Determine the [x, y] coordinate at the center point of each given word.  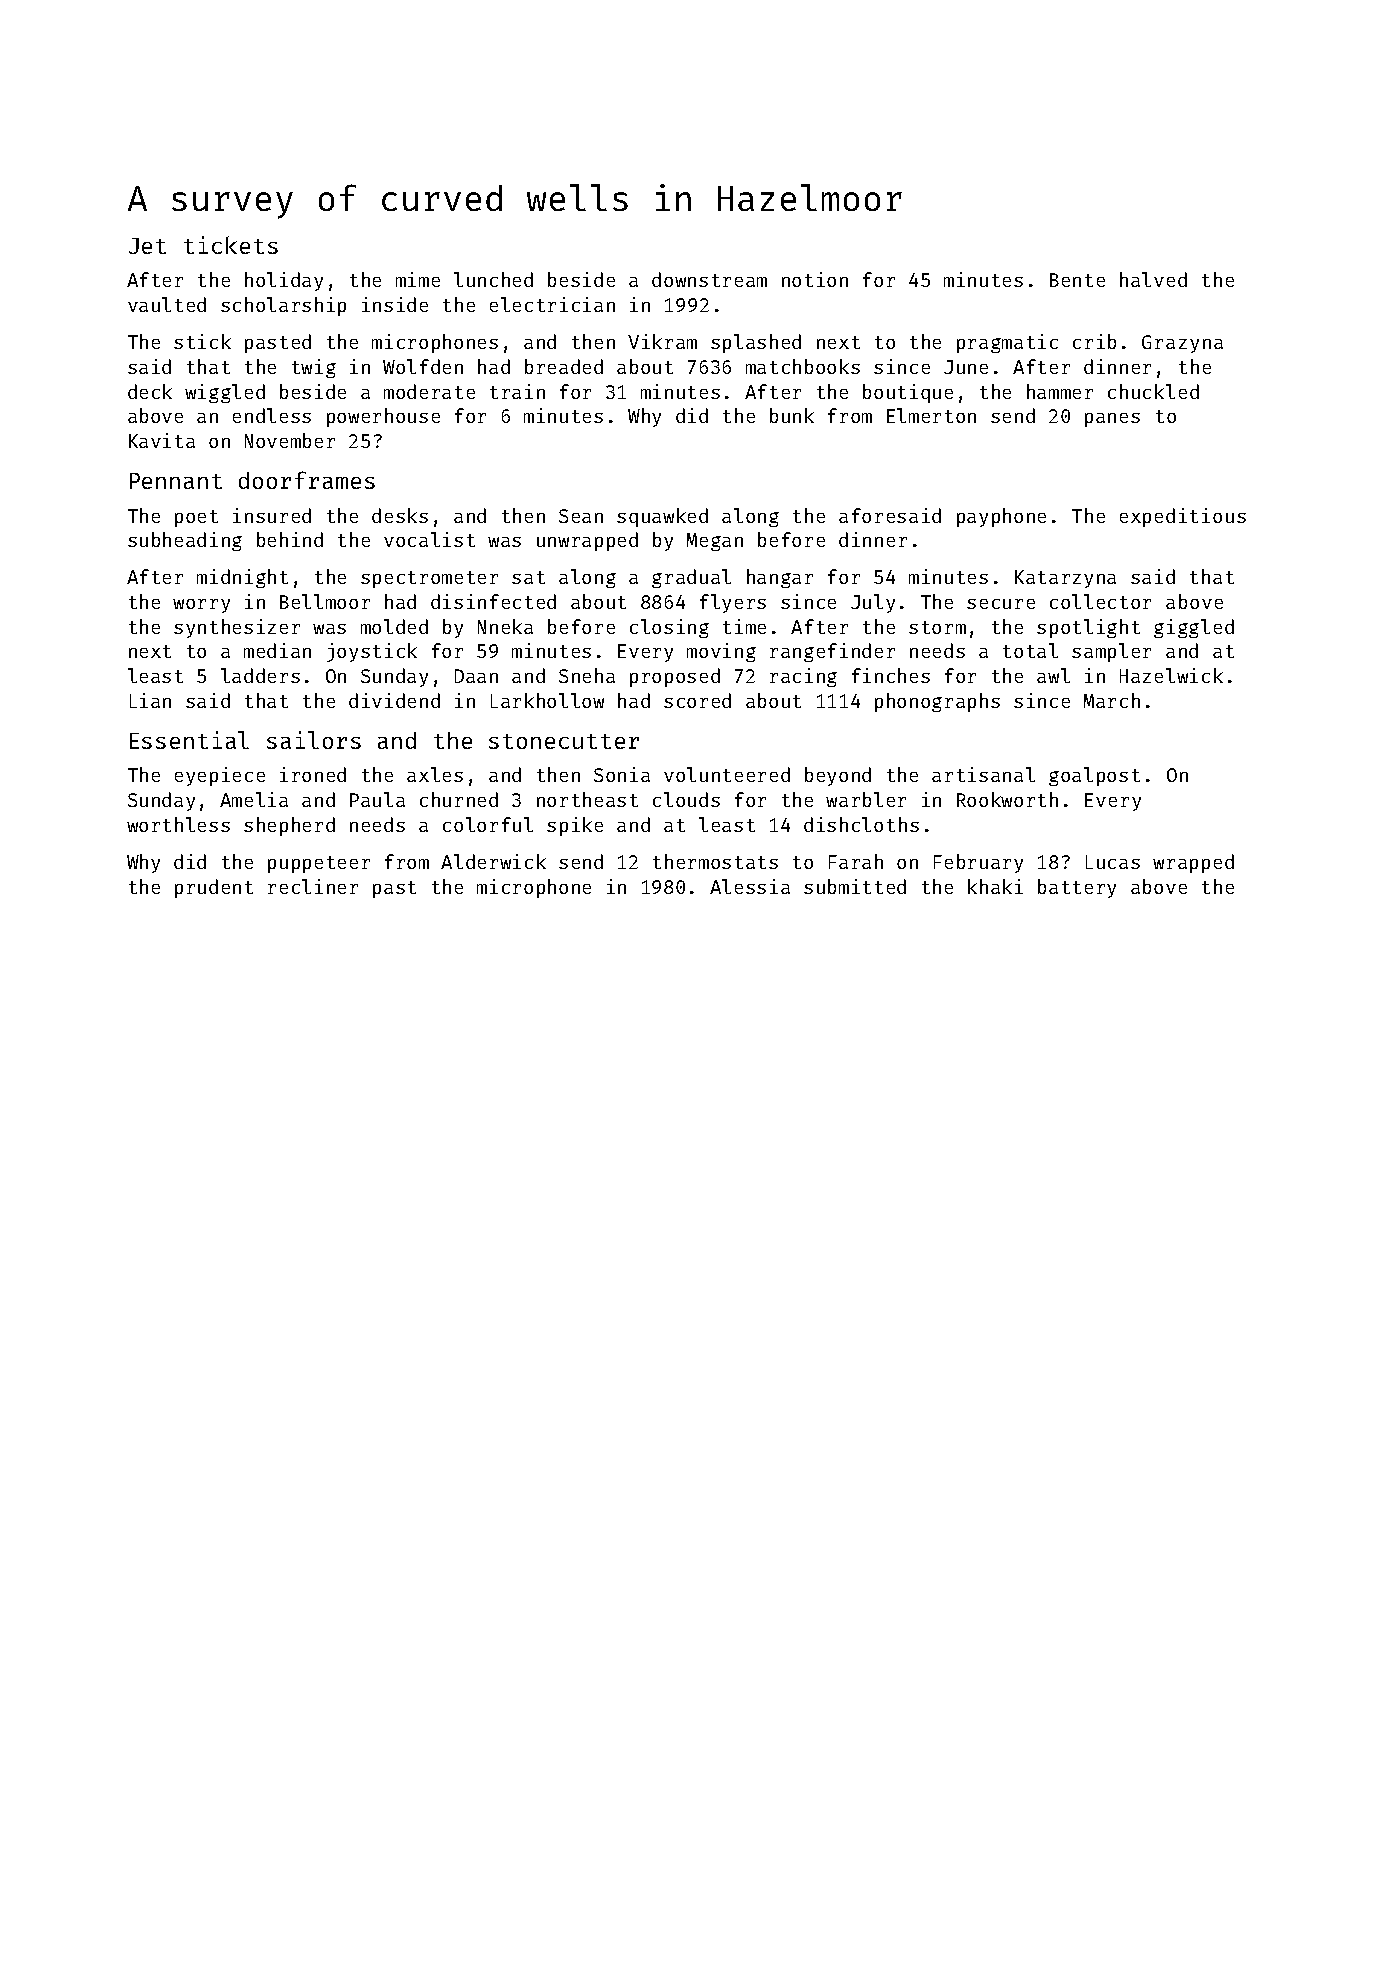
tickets [231, 245]
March [1112, 700]
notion [815, 279]
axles [435, 774]
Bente [1077, 280]
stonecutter [564, 741]
